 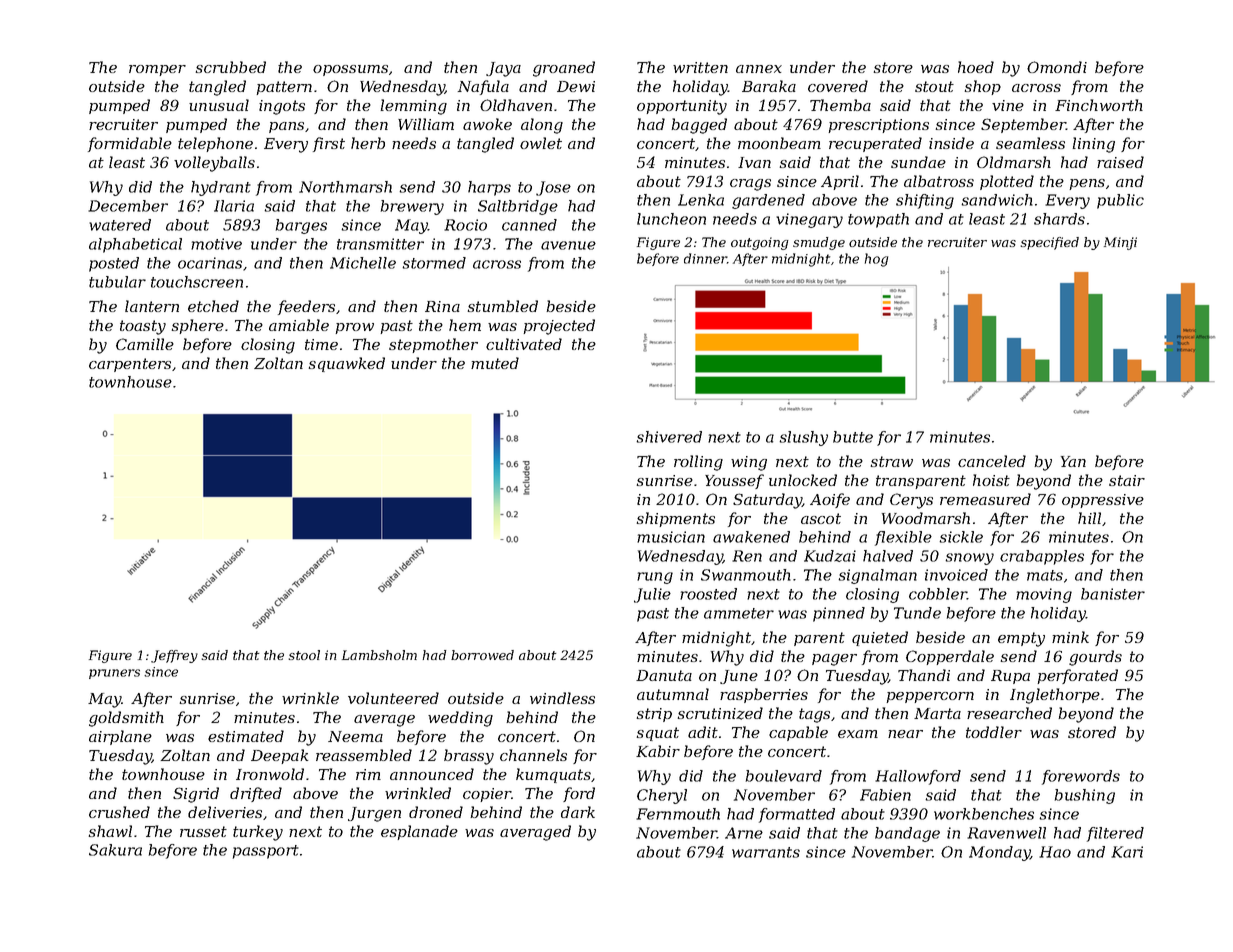 I want to click on shivered, so click(x=669, y=437).
